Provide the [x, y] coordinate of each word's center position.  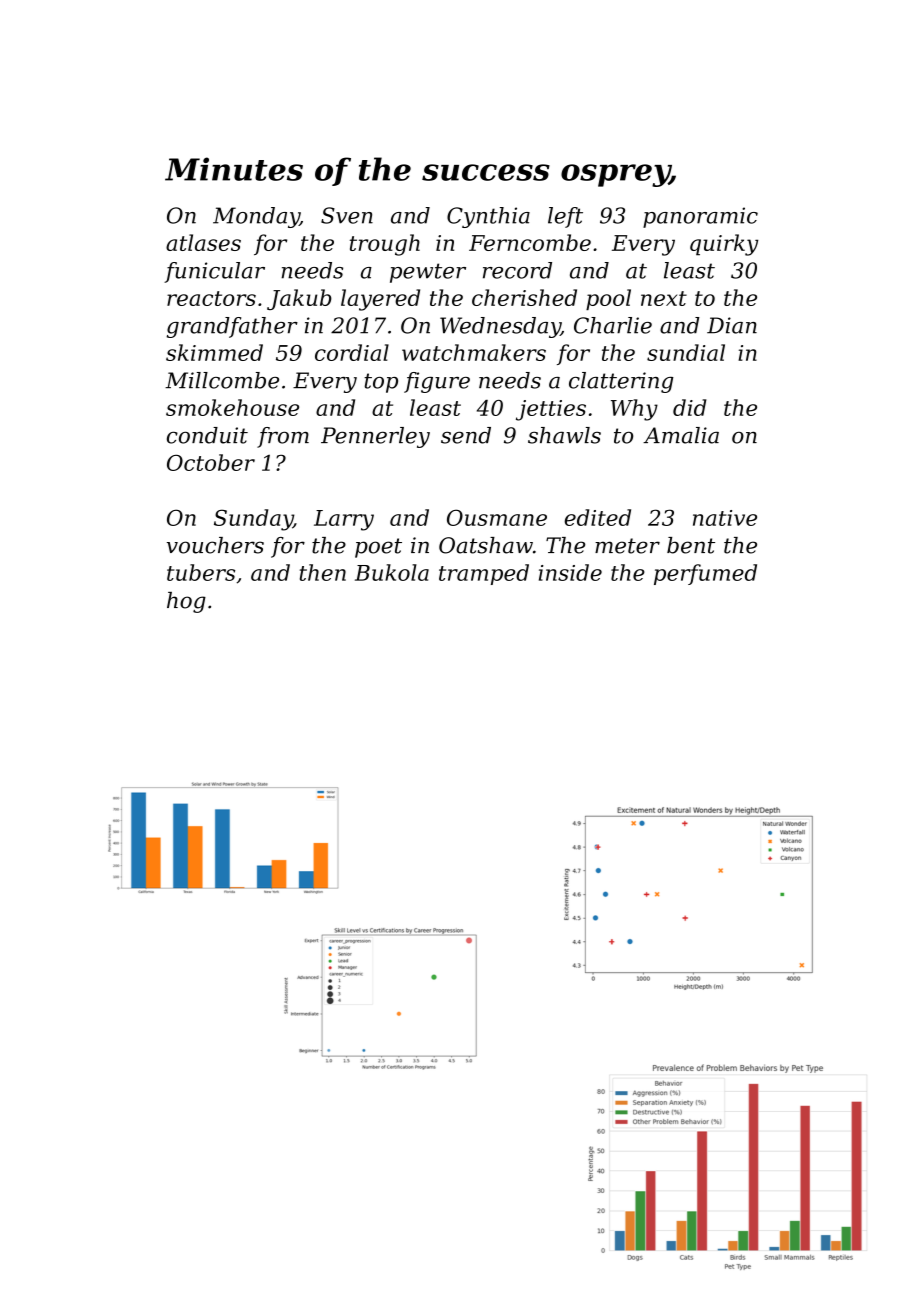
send [466, 435]
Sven [347, 215]
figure [437, 382]
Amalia [681, 435]
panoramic [700, 217]
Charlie [613, 325]
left [565, 217]
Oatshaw [486, 545]
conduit [207, 435]
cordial [352, 352]
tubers [201, 572]
